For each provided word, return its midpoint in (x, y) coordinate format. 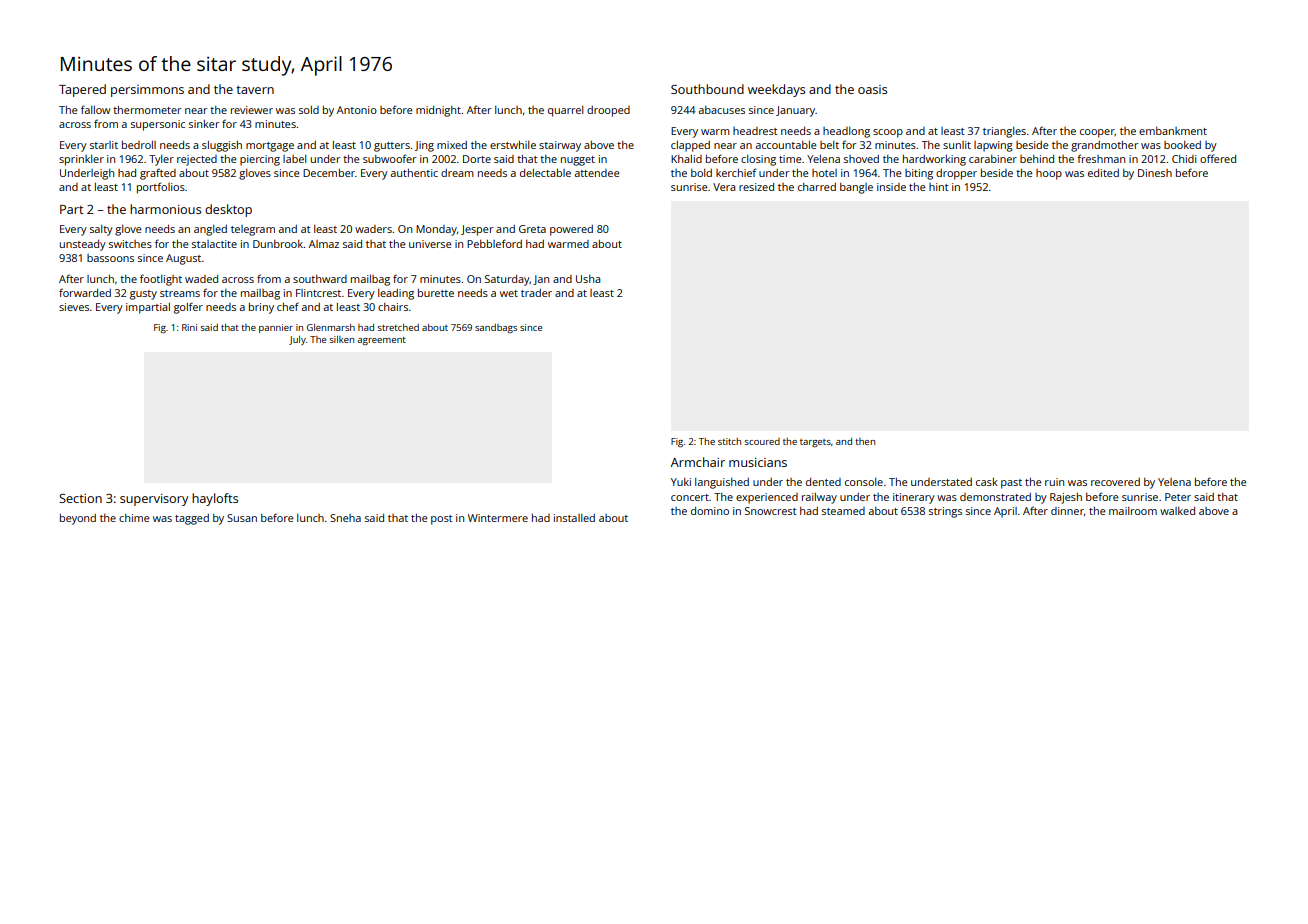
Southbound (707, 89)
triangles (1004, 132)
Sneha (345, 518)
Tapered (82, 90)
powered (571, 230)
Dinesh (1155, 173)
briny (261, 308)
